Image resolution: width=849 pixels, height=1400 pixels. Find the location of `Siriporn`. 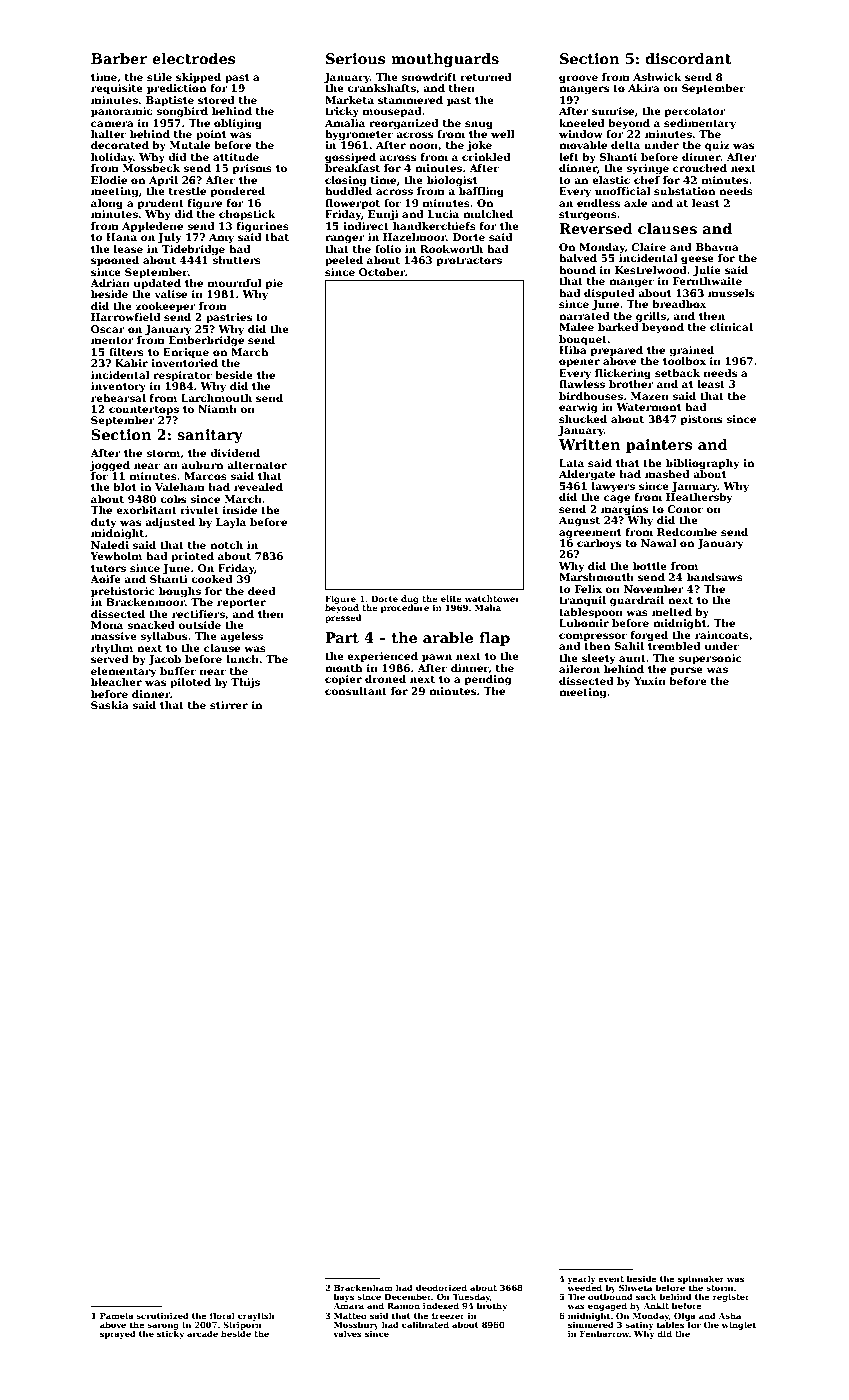

Siriporn is located at coordinates (242, 1326).
